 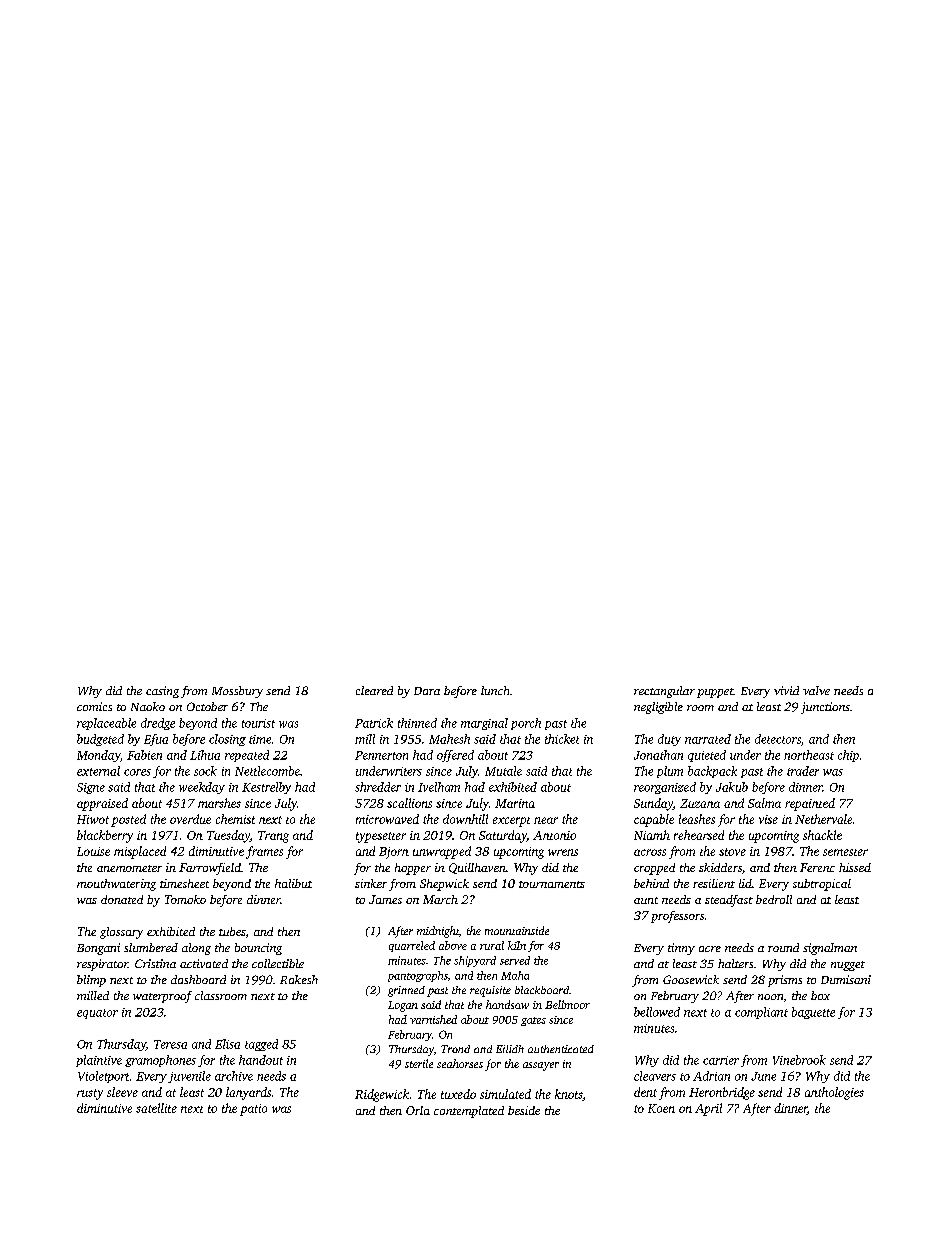 What do you see at coordinates (503, 836) in the document?
I see `Saturday` at bounding box center [503, 836].
